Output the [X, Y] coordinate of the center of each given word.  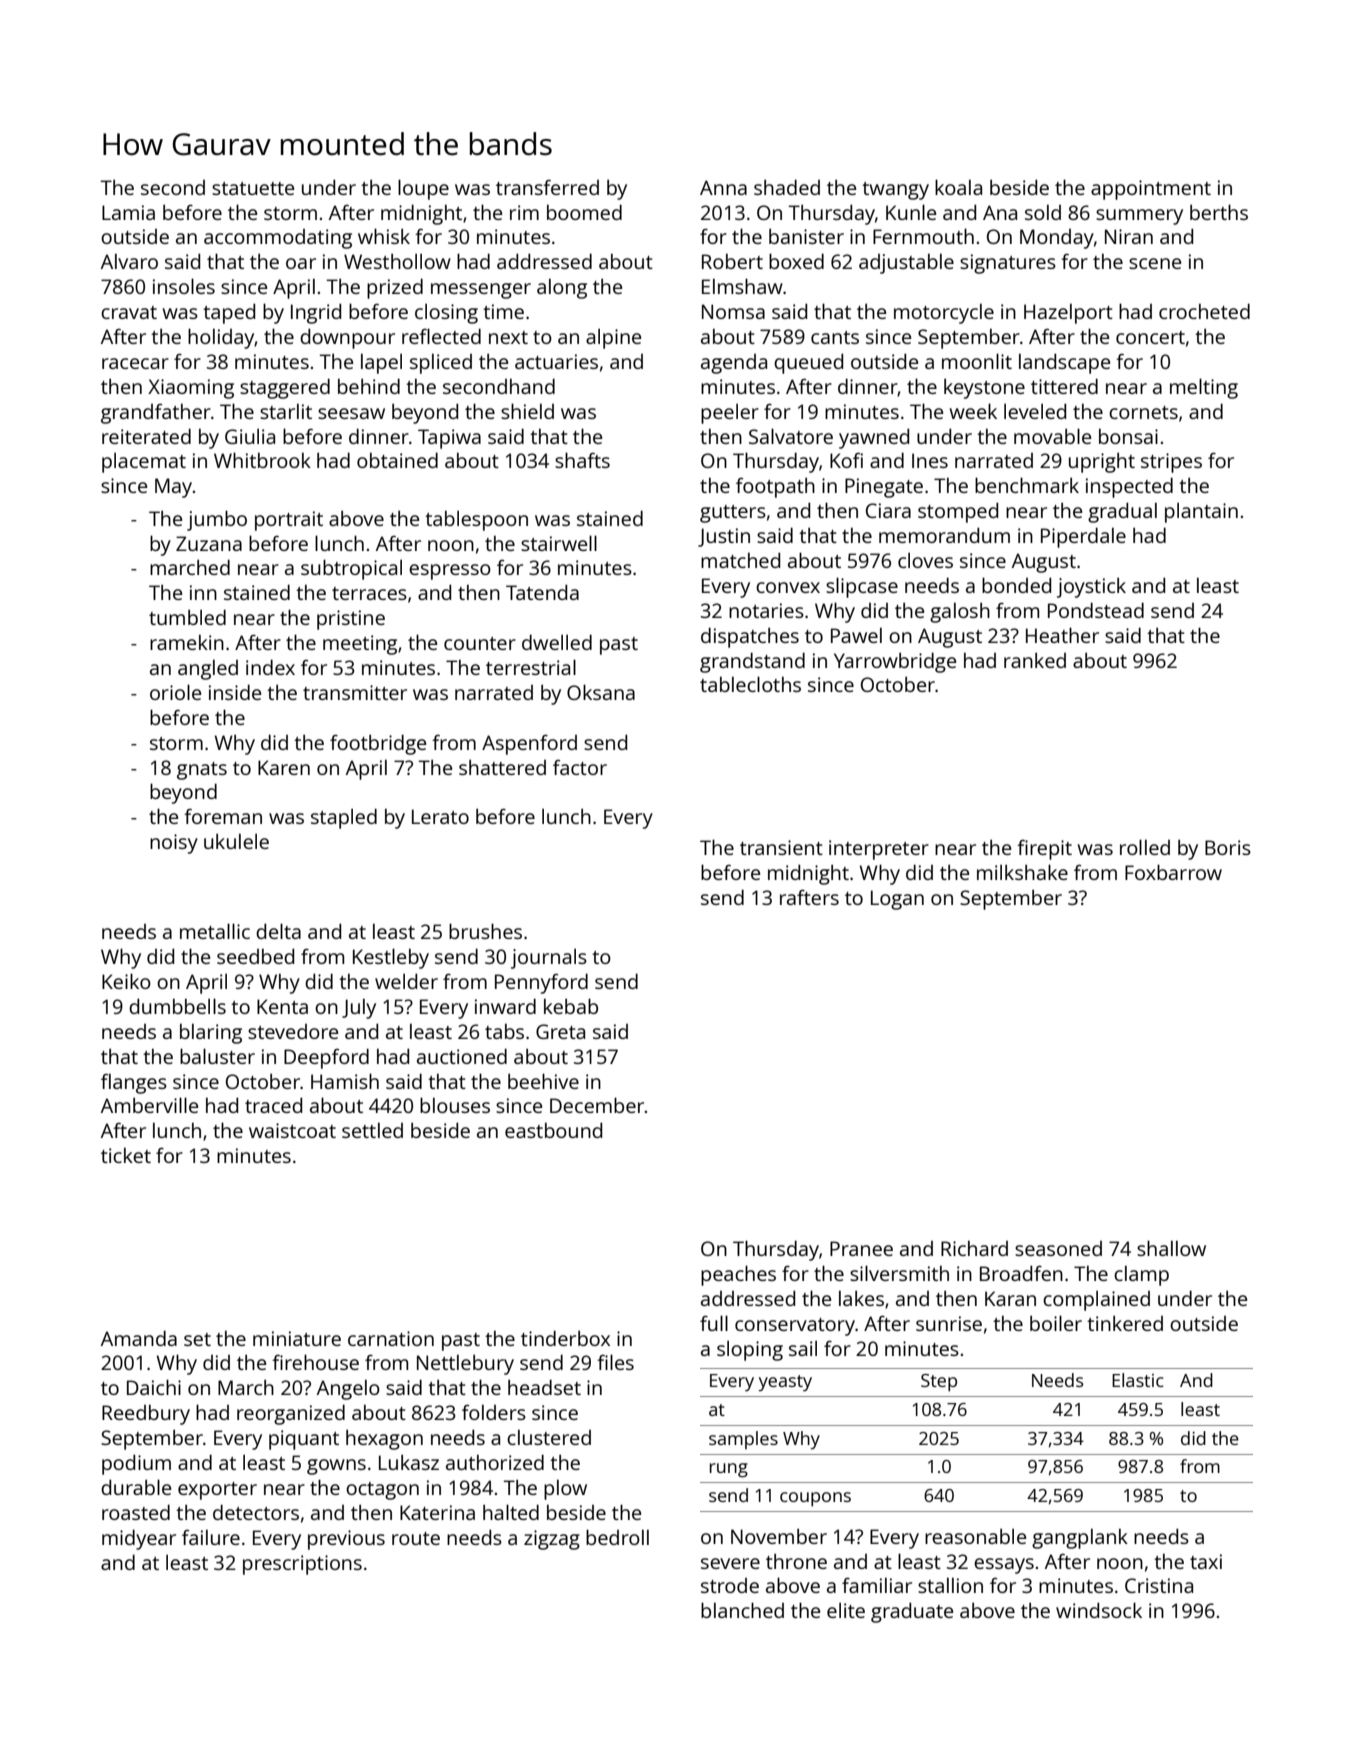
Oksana [601, 692]
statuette [253, 188]
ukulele [236, 841]
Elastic [1138, 1380]
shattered [502, 767]
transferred [547, 187]
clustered [549, 1437]
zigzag [552, 1540]
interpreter [879, 850]
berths [1219, 212]
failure [211, 1537]
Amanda [139, 1338]
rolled [1145, 847]
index [270, 667]
